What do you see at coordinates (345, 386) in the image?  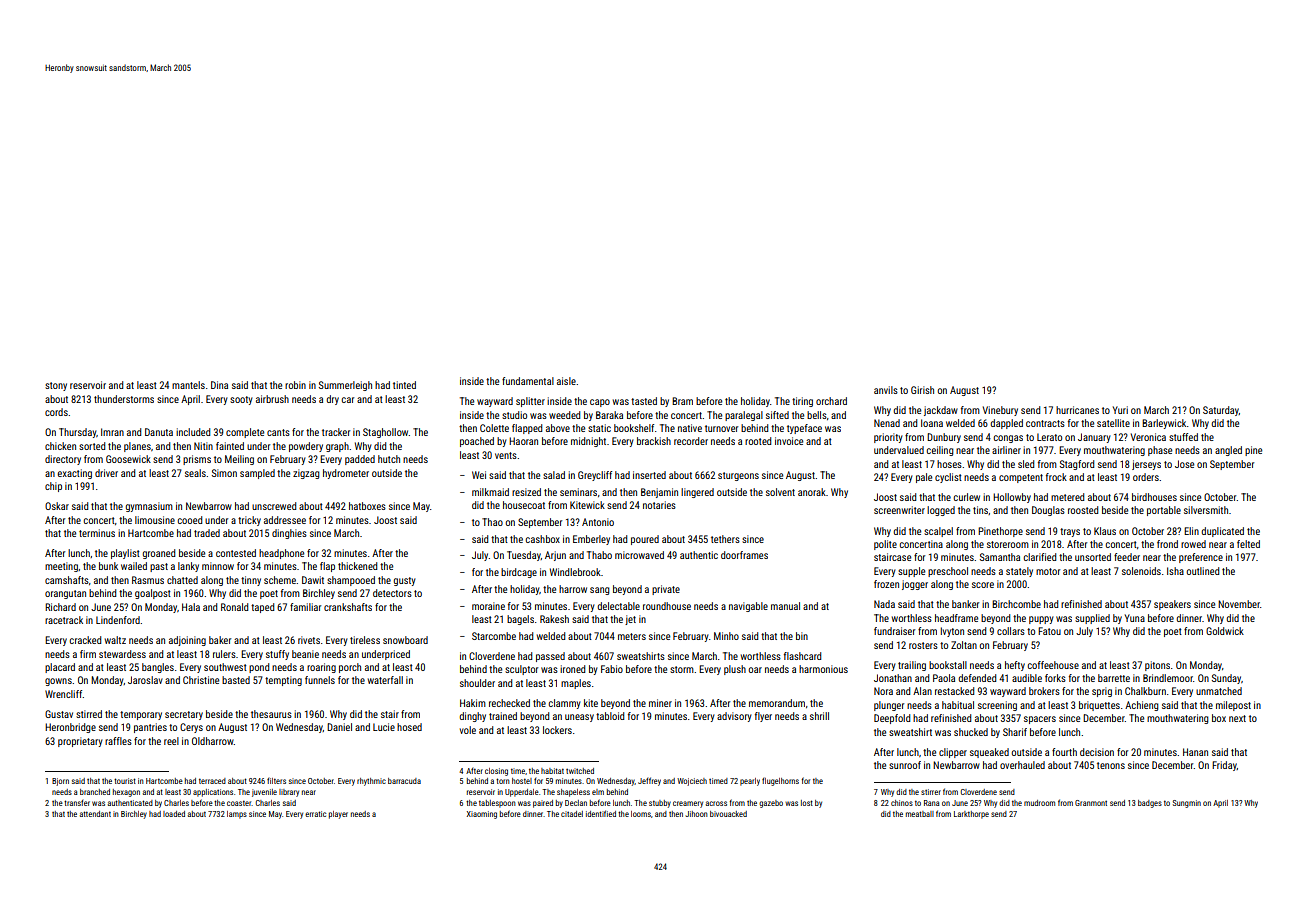 I see `Summerleigh` at bounding box center [345, 386].
